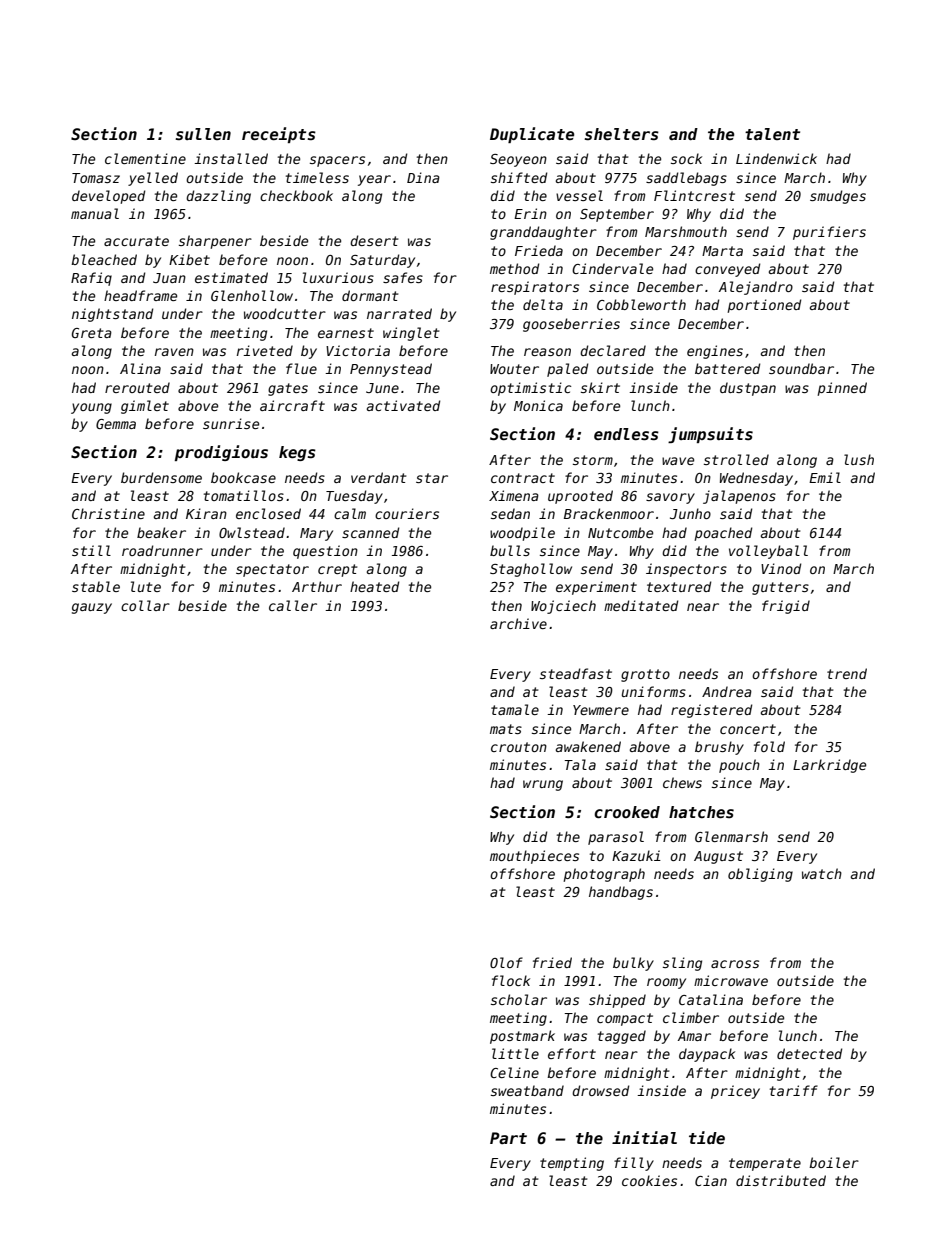 Image resolution: width=952 pixels, height=1233 pixels. What do you see at coordinates (735, 964) in the screenshot?
I see `across` at bounding box center [735, 964].
